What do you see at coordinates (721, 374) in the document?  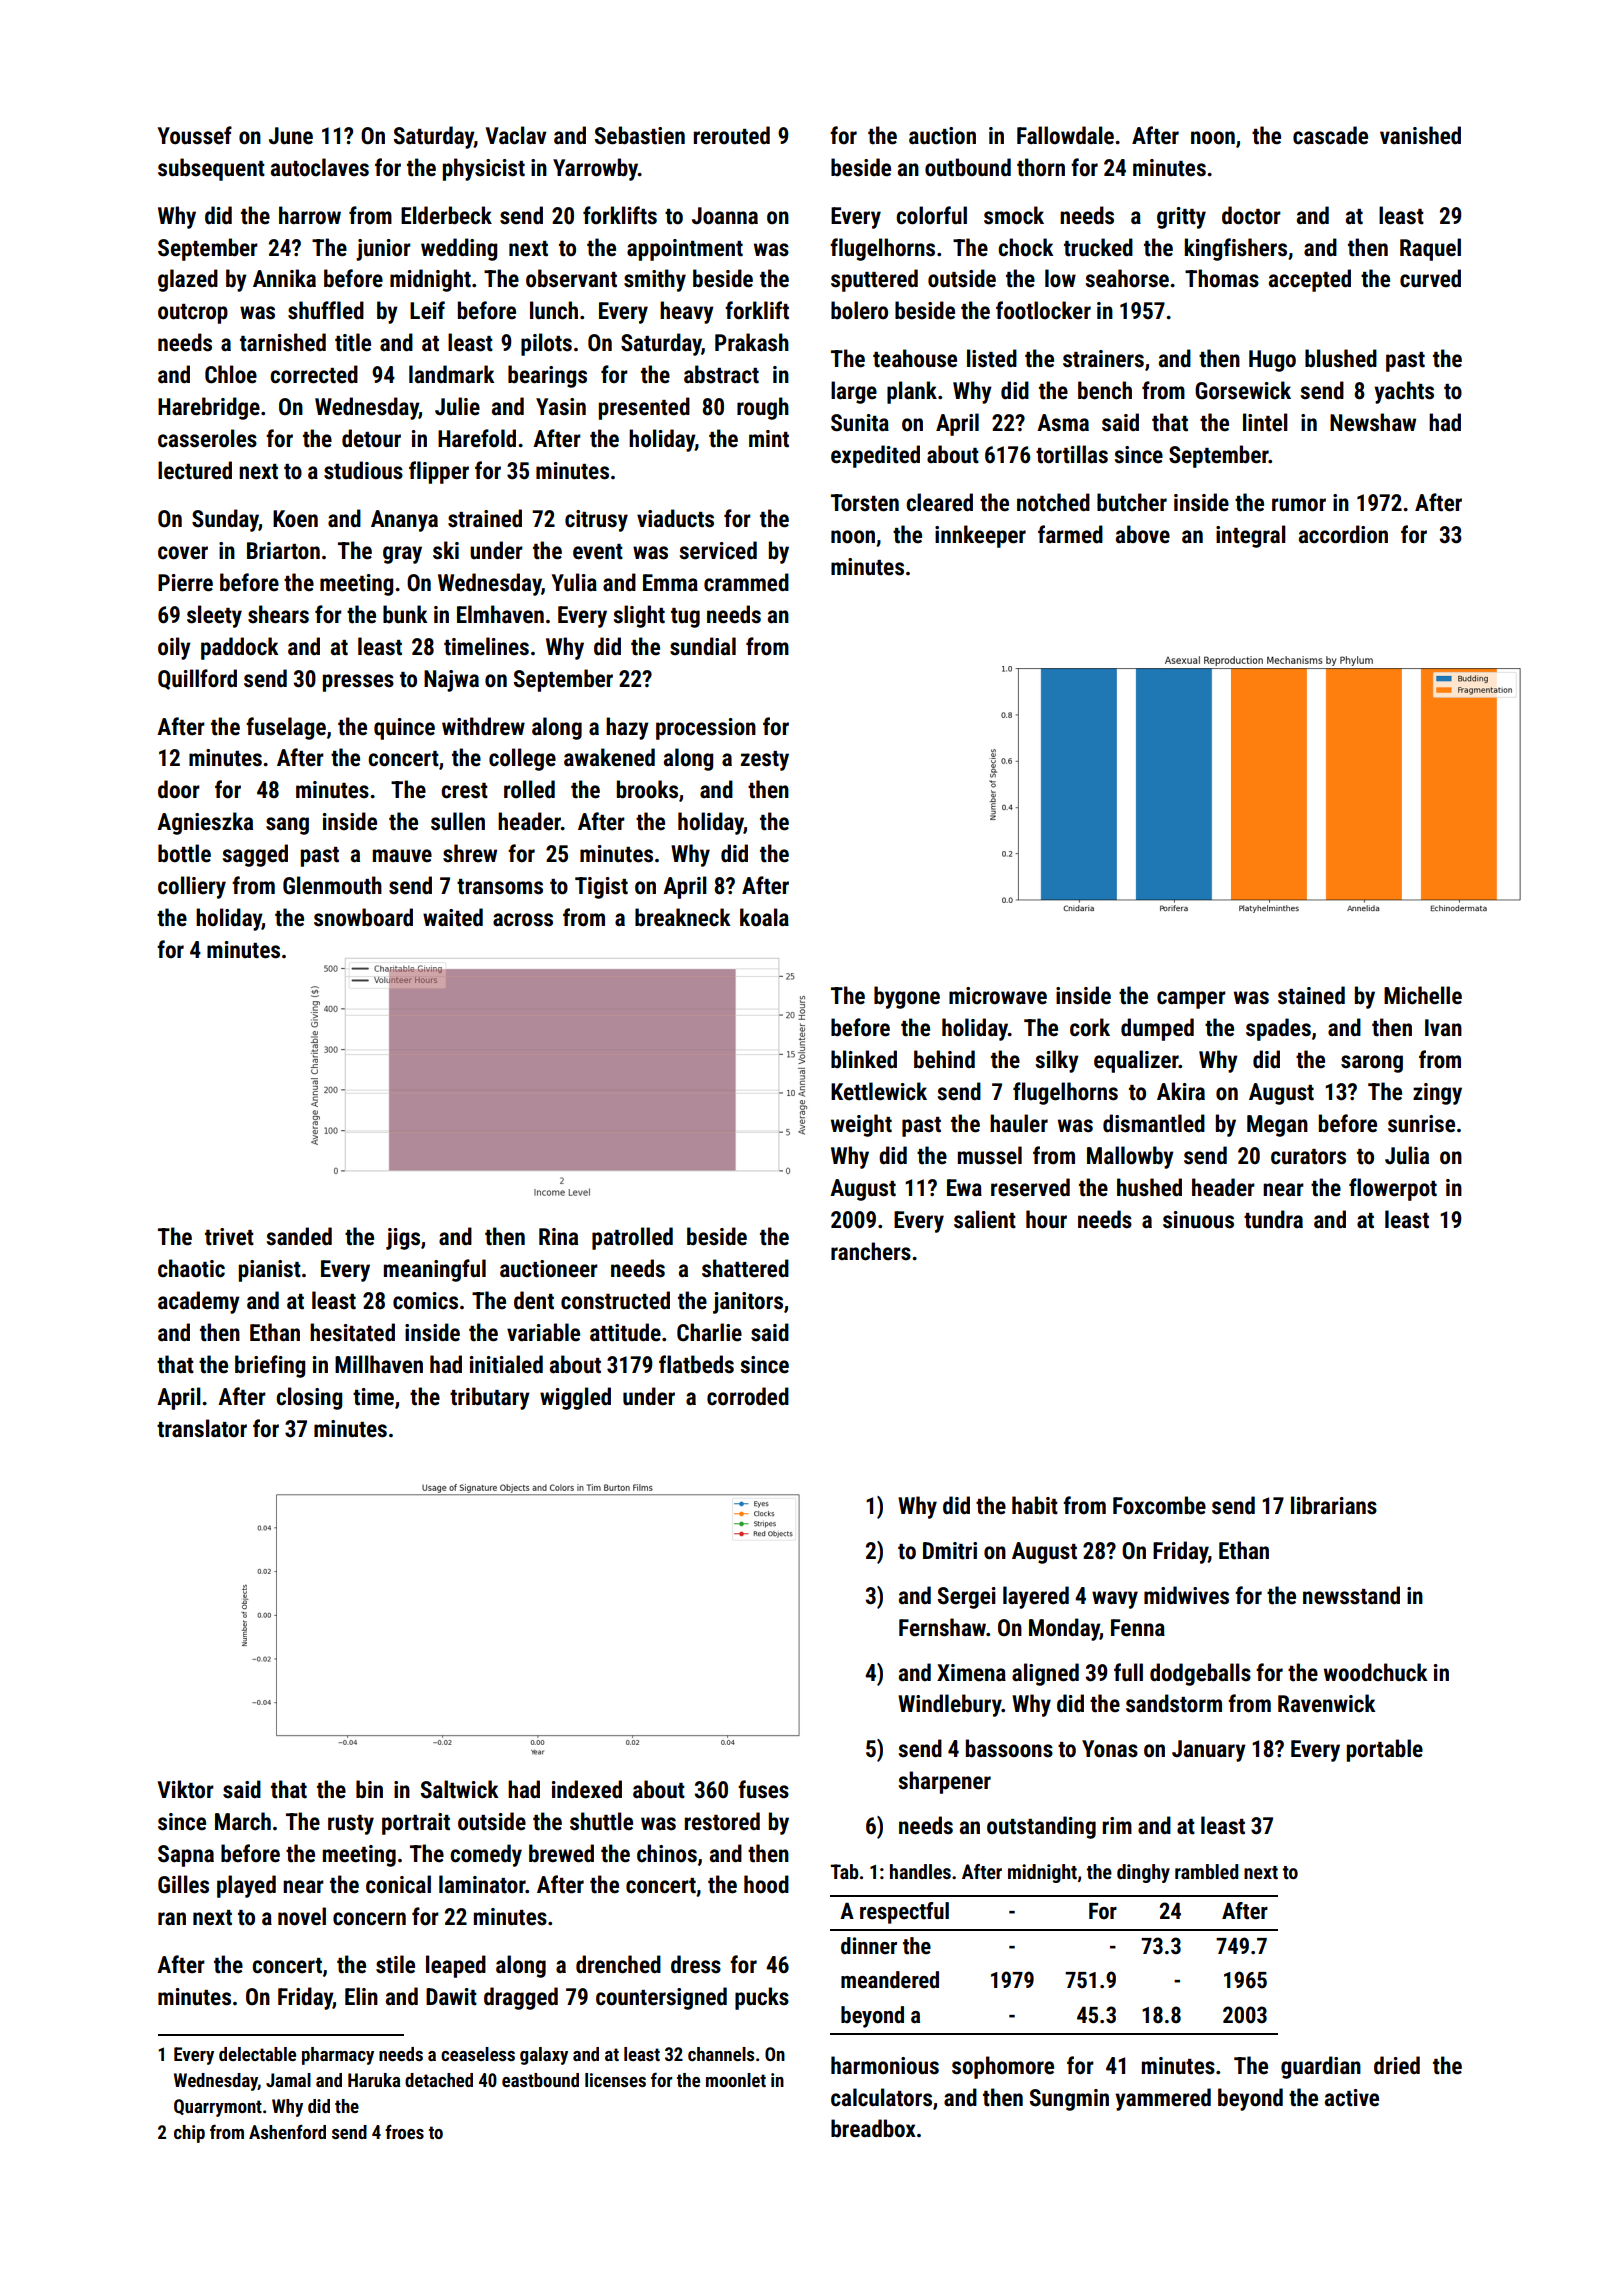 I see `abstract` at bounding box center [721, 374].
